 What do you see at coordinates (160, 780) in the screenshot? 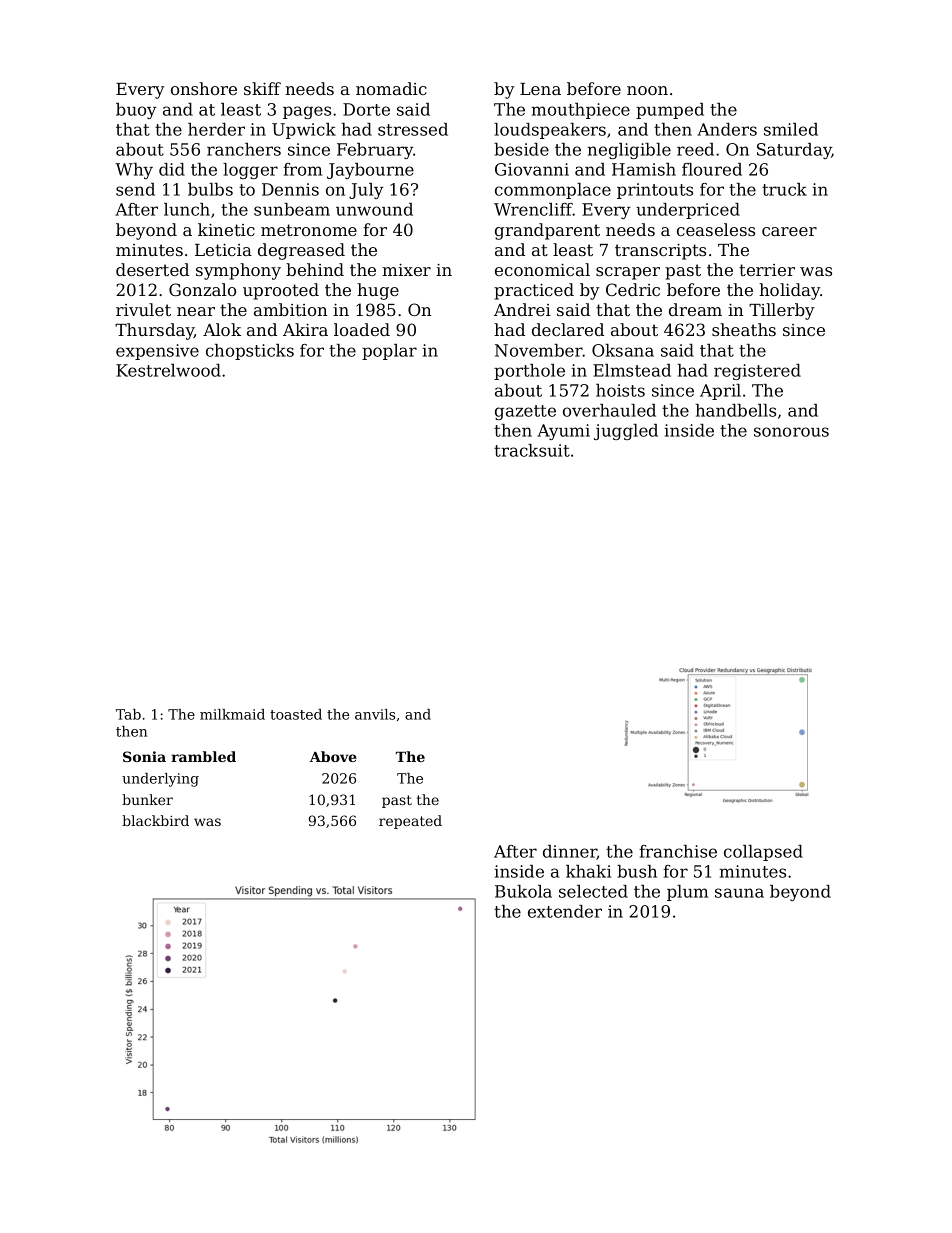
I see `underlying` at bounding box center [160, 780].
